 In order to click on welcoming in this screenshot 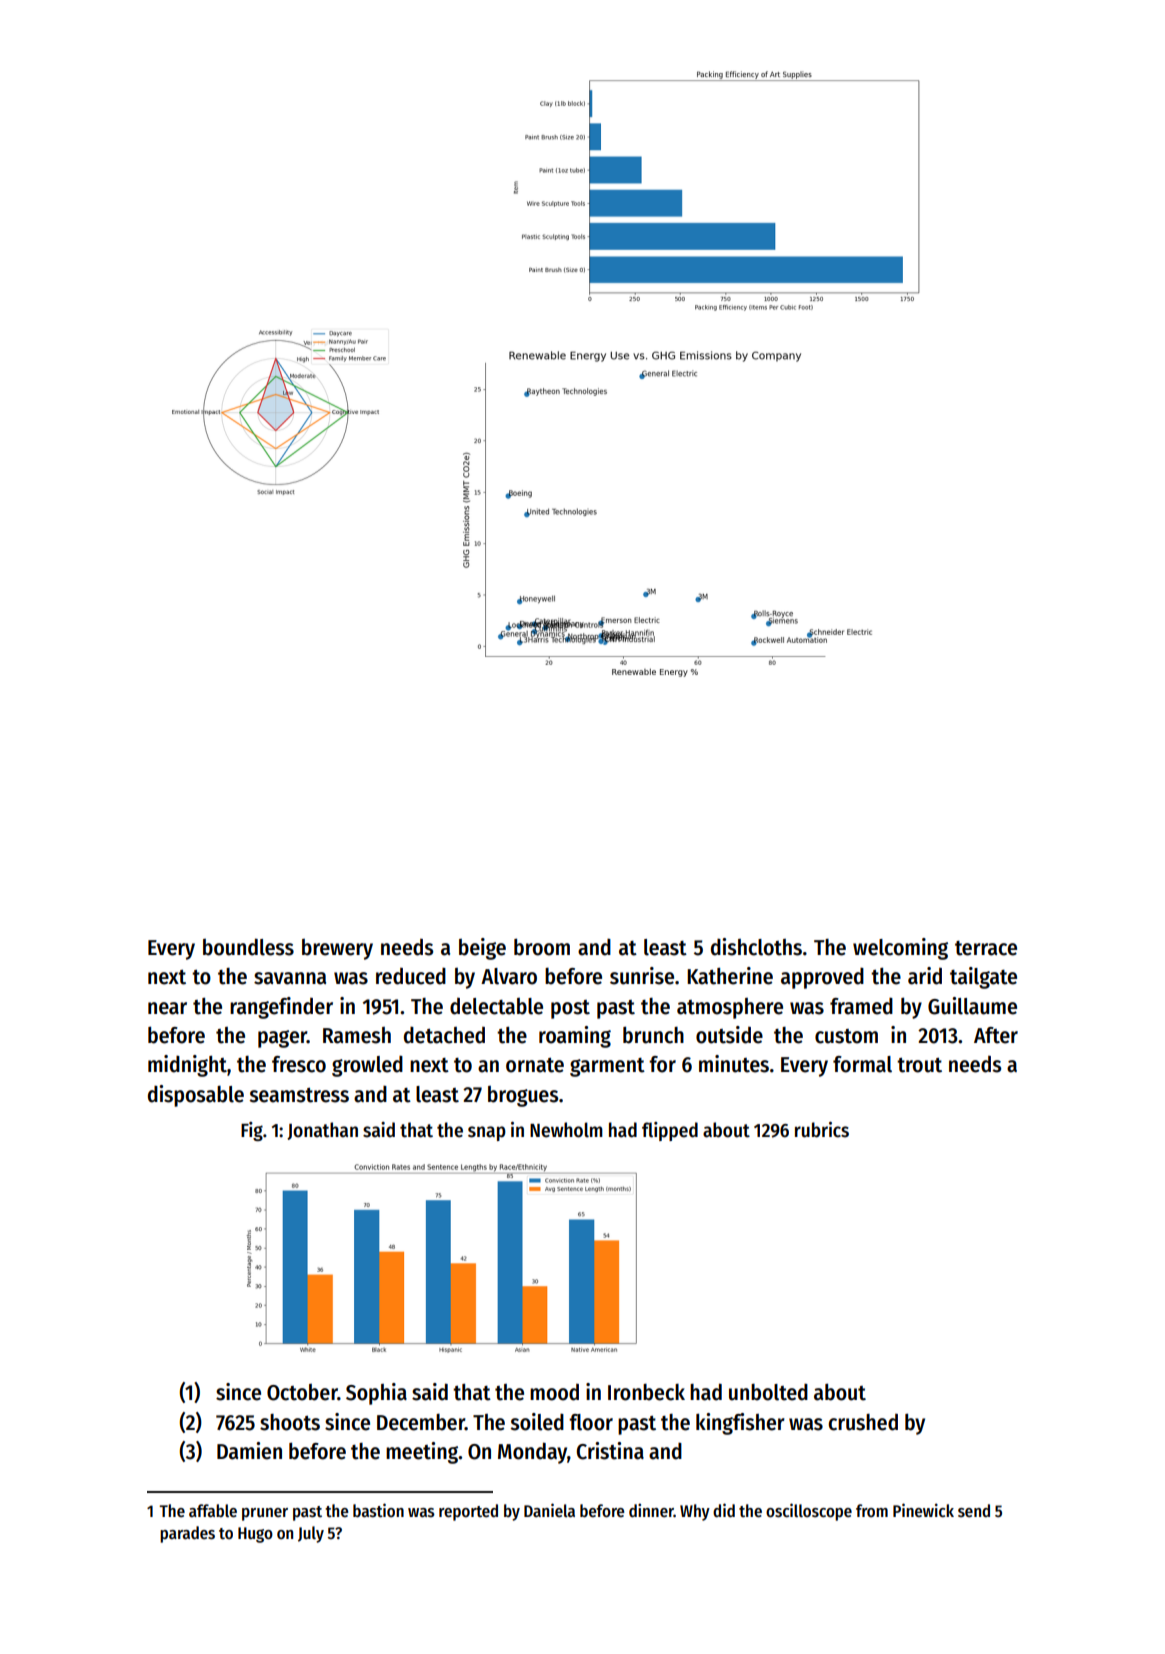, I will do `click(900, 949)`.
